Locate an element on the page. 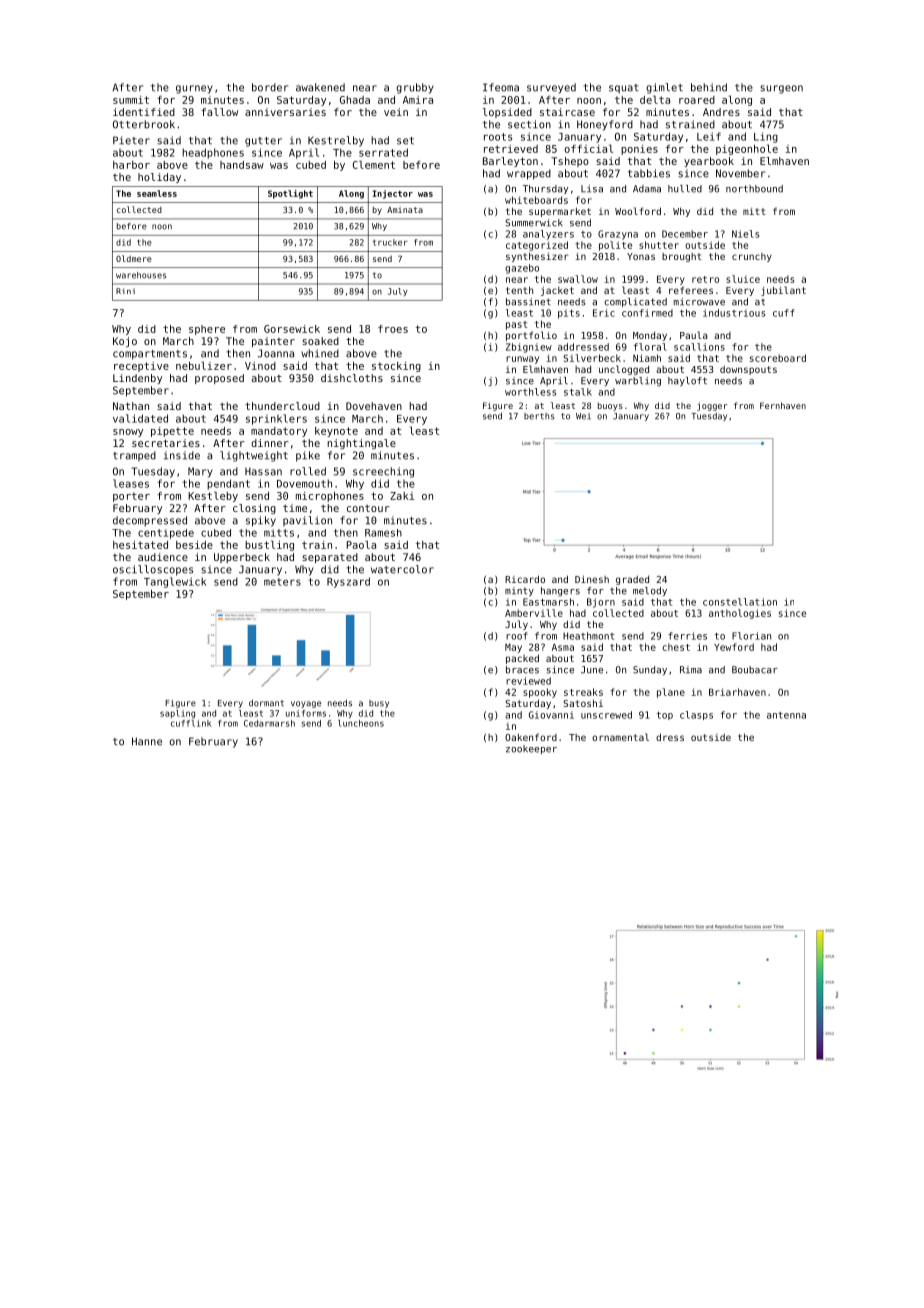 Image resolution: width=924 pixels, height=1308 pixels. Andres is located at coordinates (721, 112).
